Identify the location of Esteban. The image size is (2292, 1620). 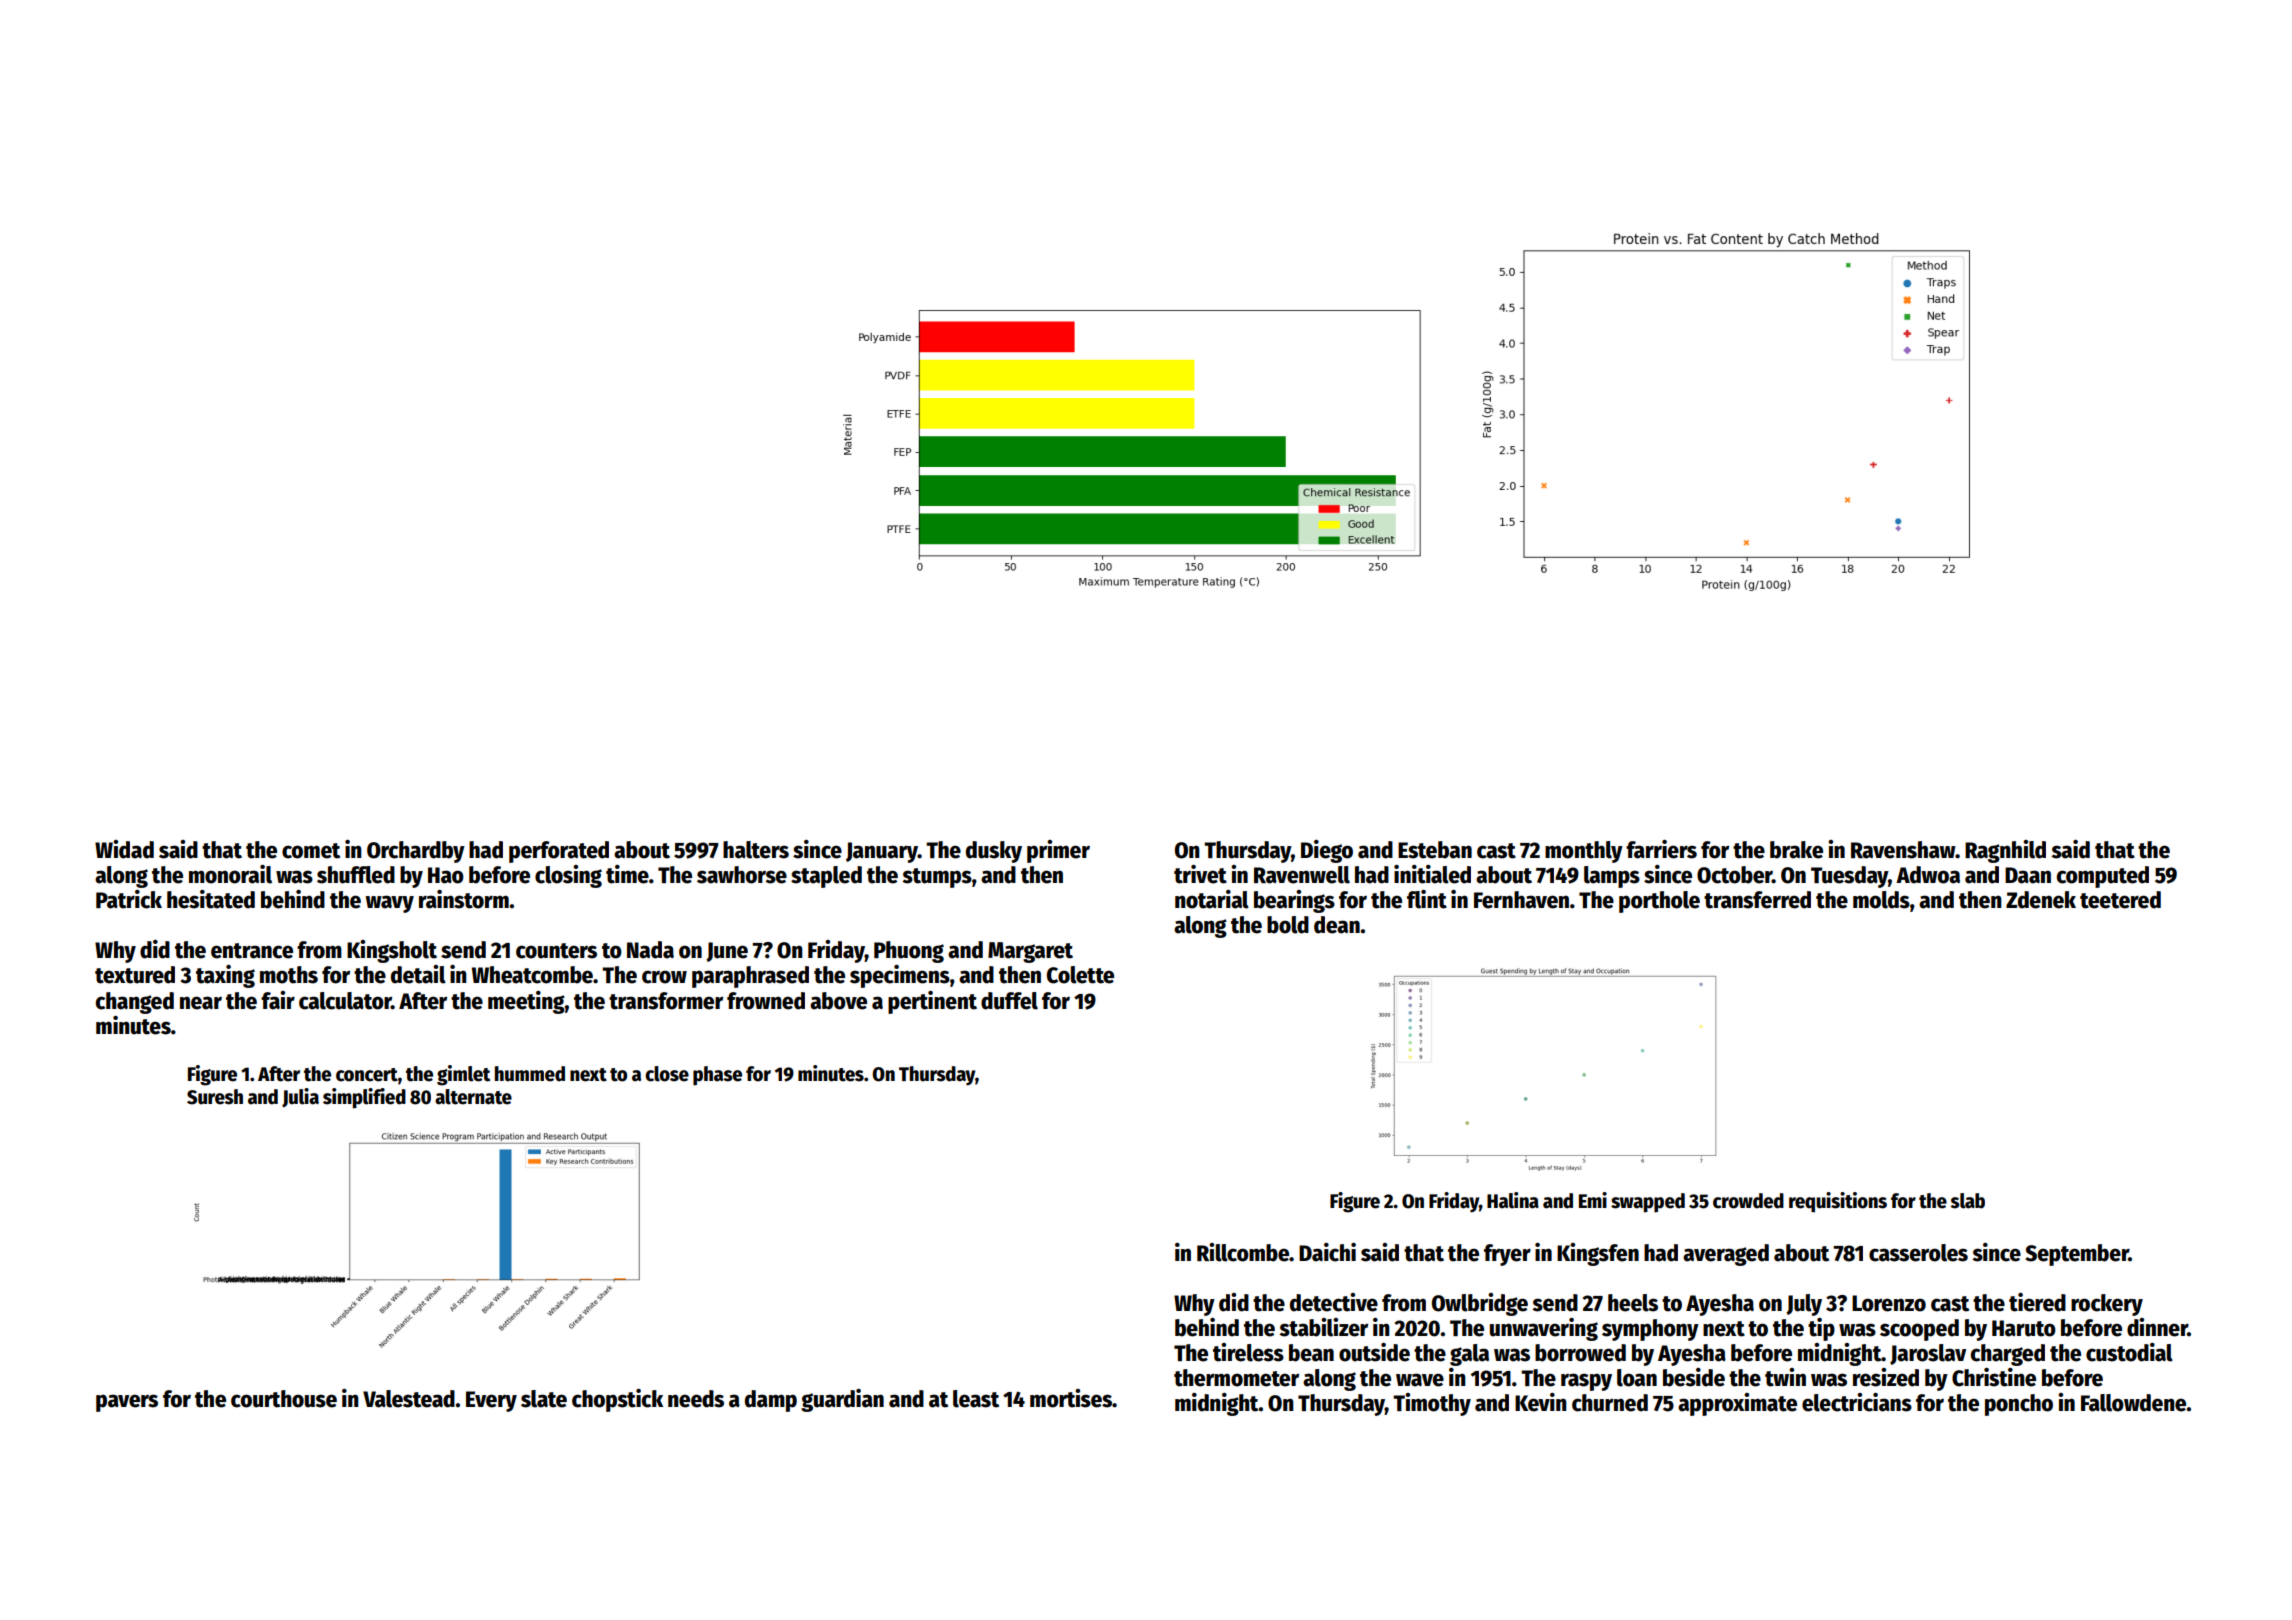
(1435, 850).
